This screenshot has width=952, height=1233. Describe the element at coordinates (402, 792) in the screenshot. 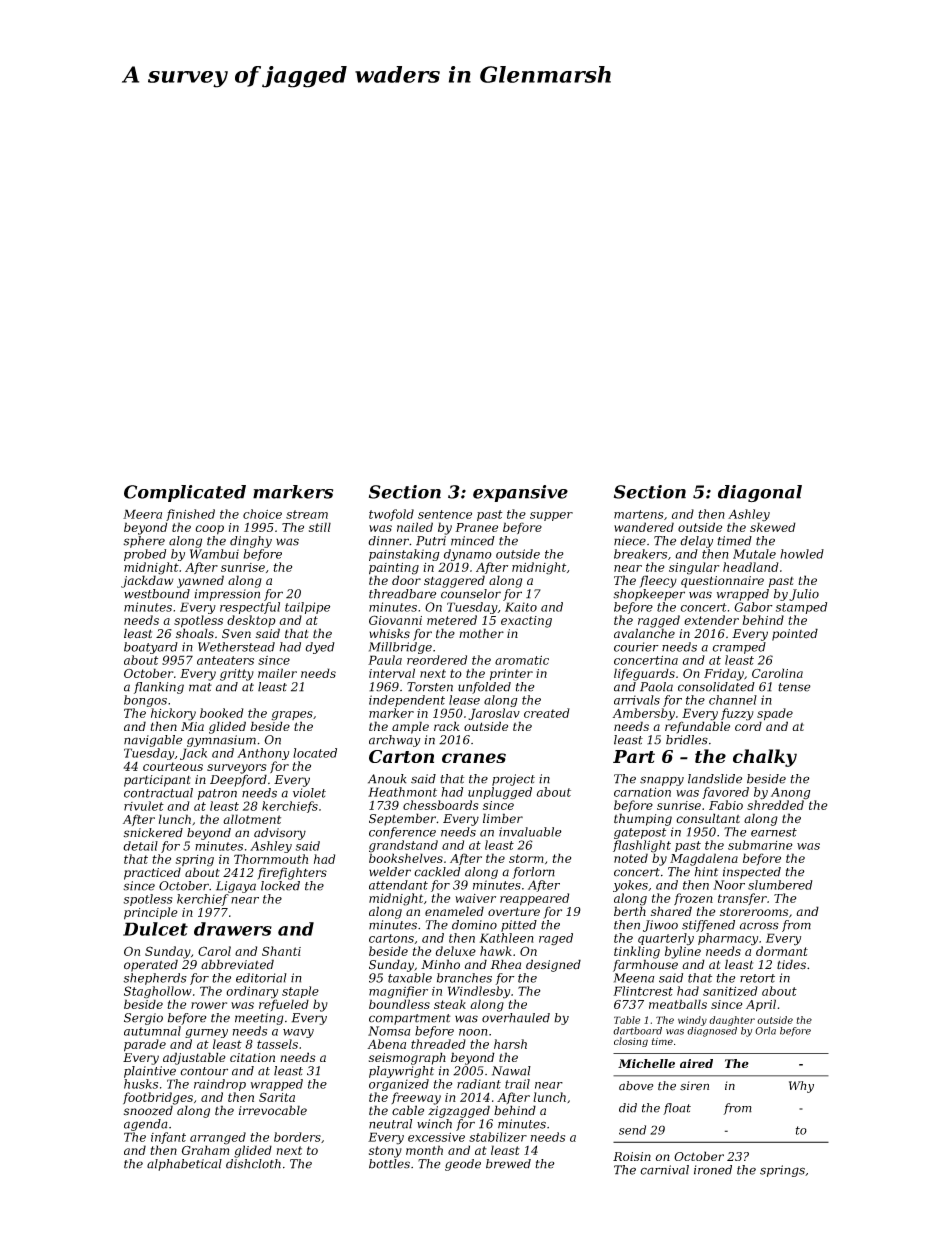

I see `Heathmont` at that location.
